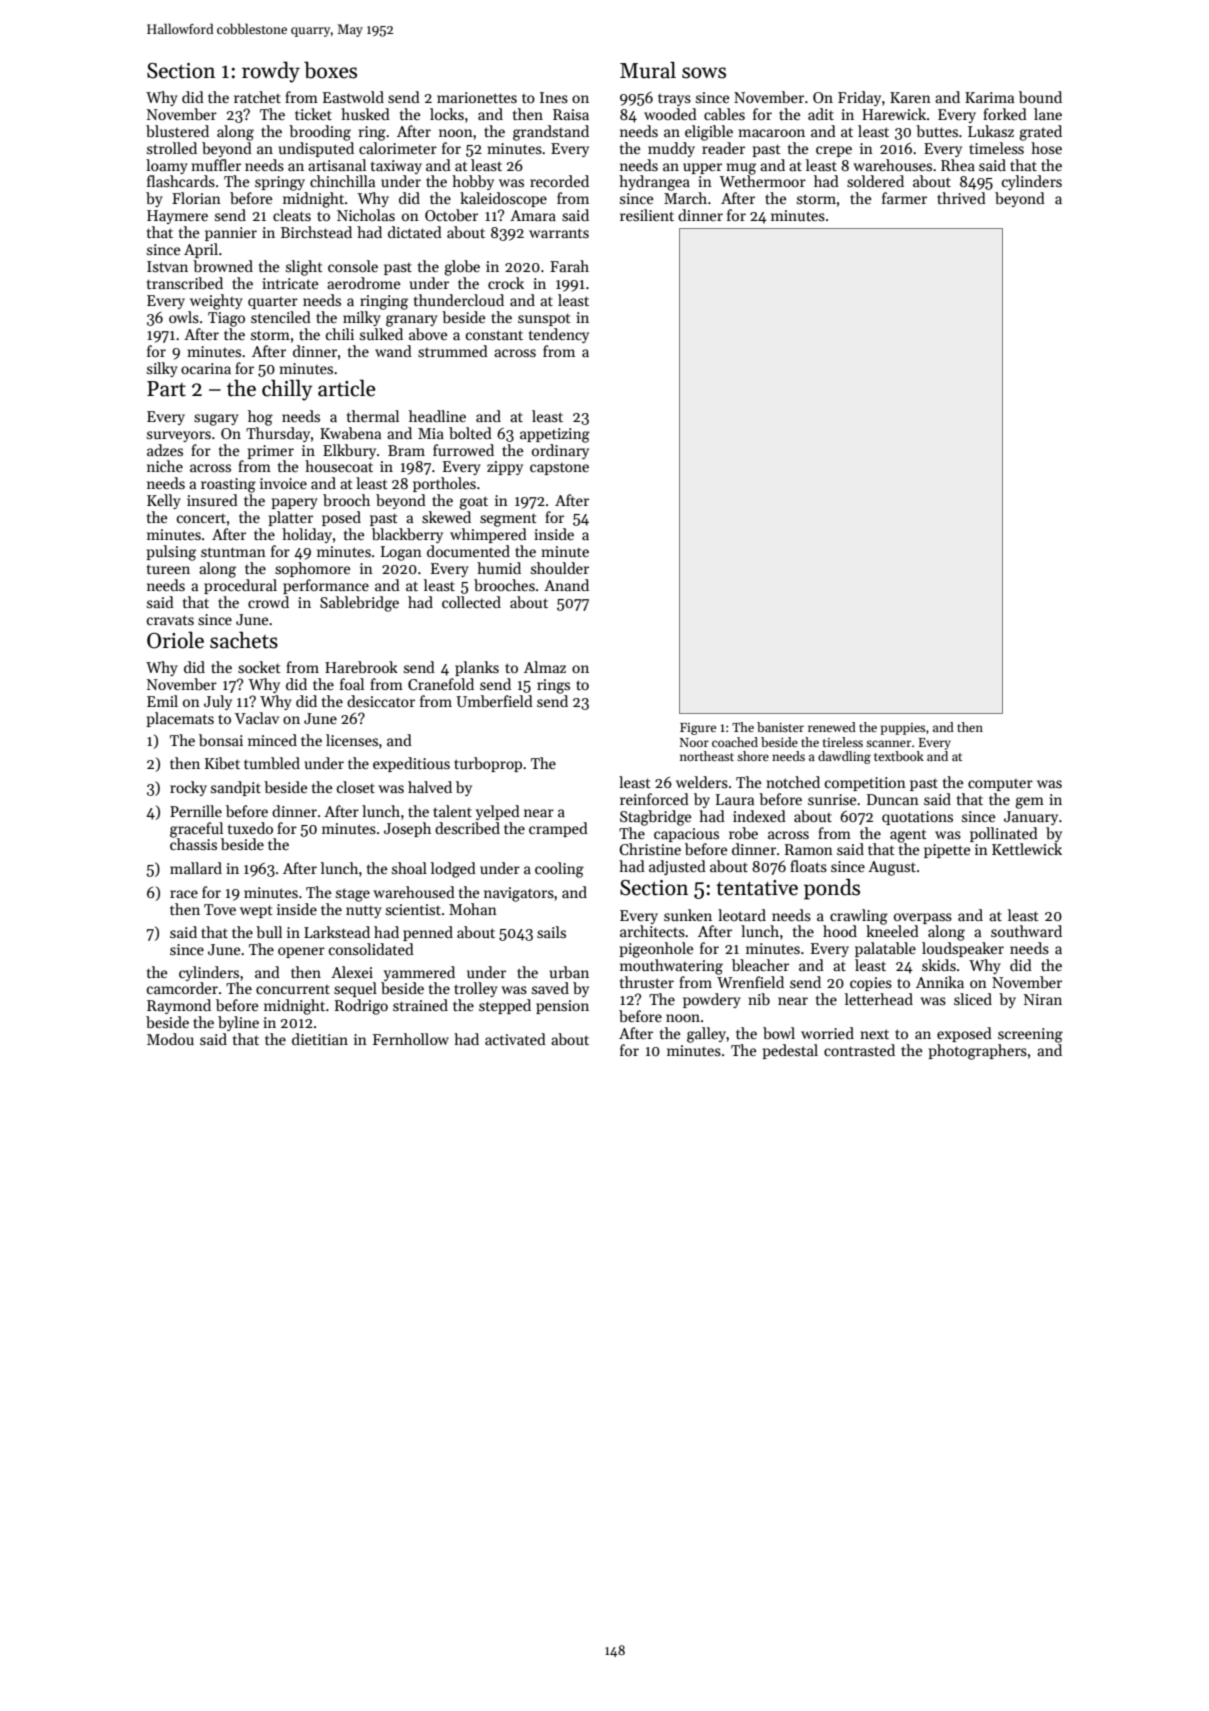 Image resolution: width=1209 pixels, height=1711 pixels. I want to click on silky, so click(162, 369).
